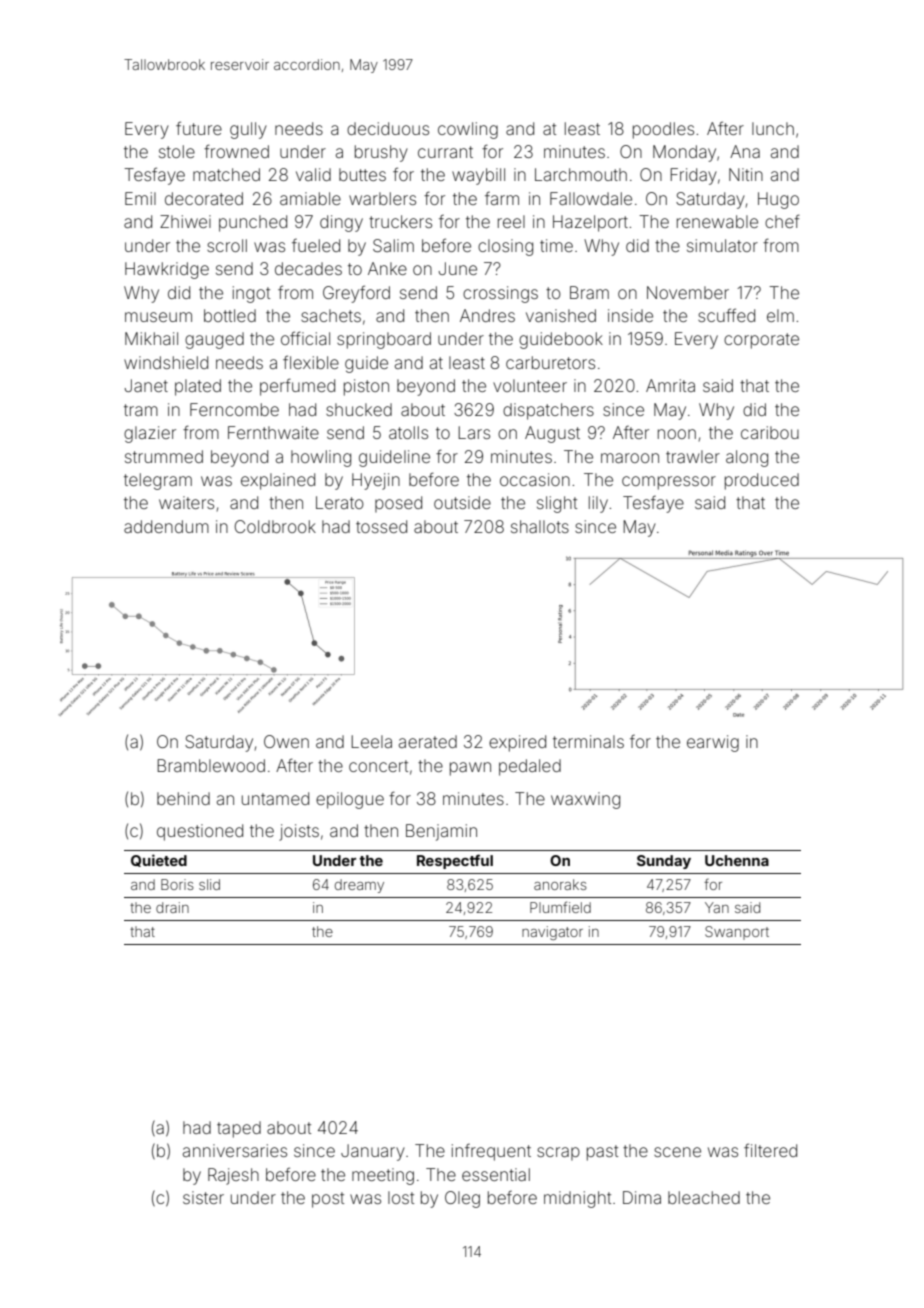  What do you see at coordinates (387, 268) in the screenshot?
I see `Anke` at bounding box center [387, 268].
